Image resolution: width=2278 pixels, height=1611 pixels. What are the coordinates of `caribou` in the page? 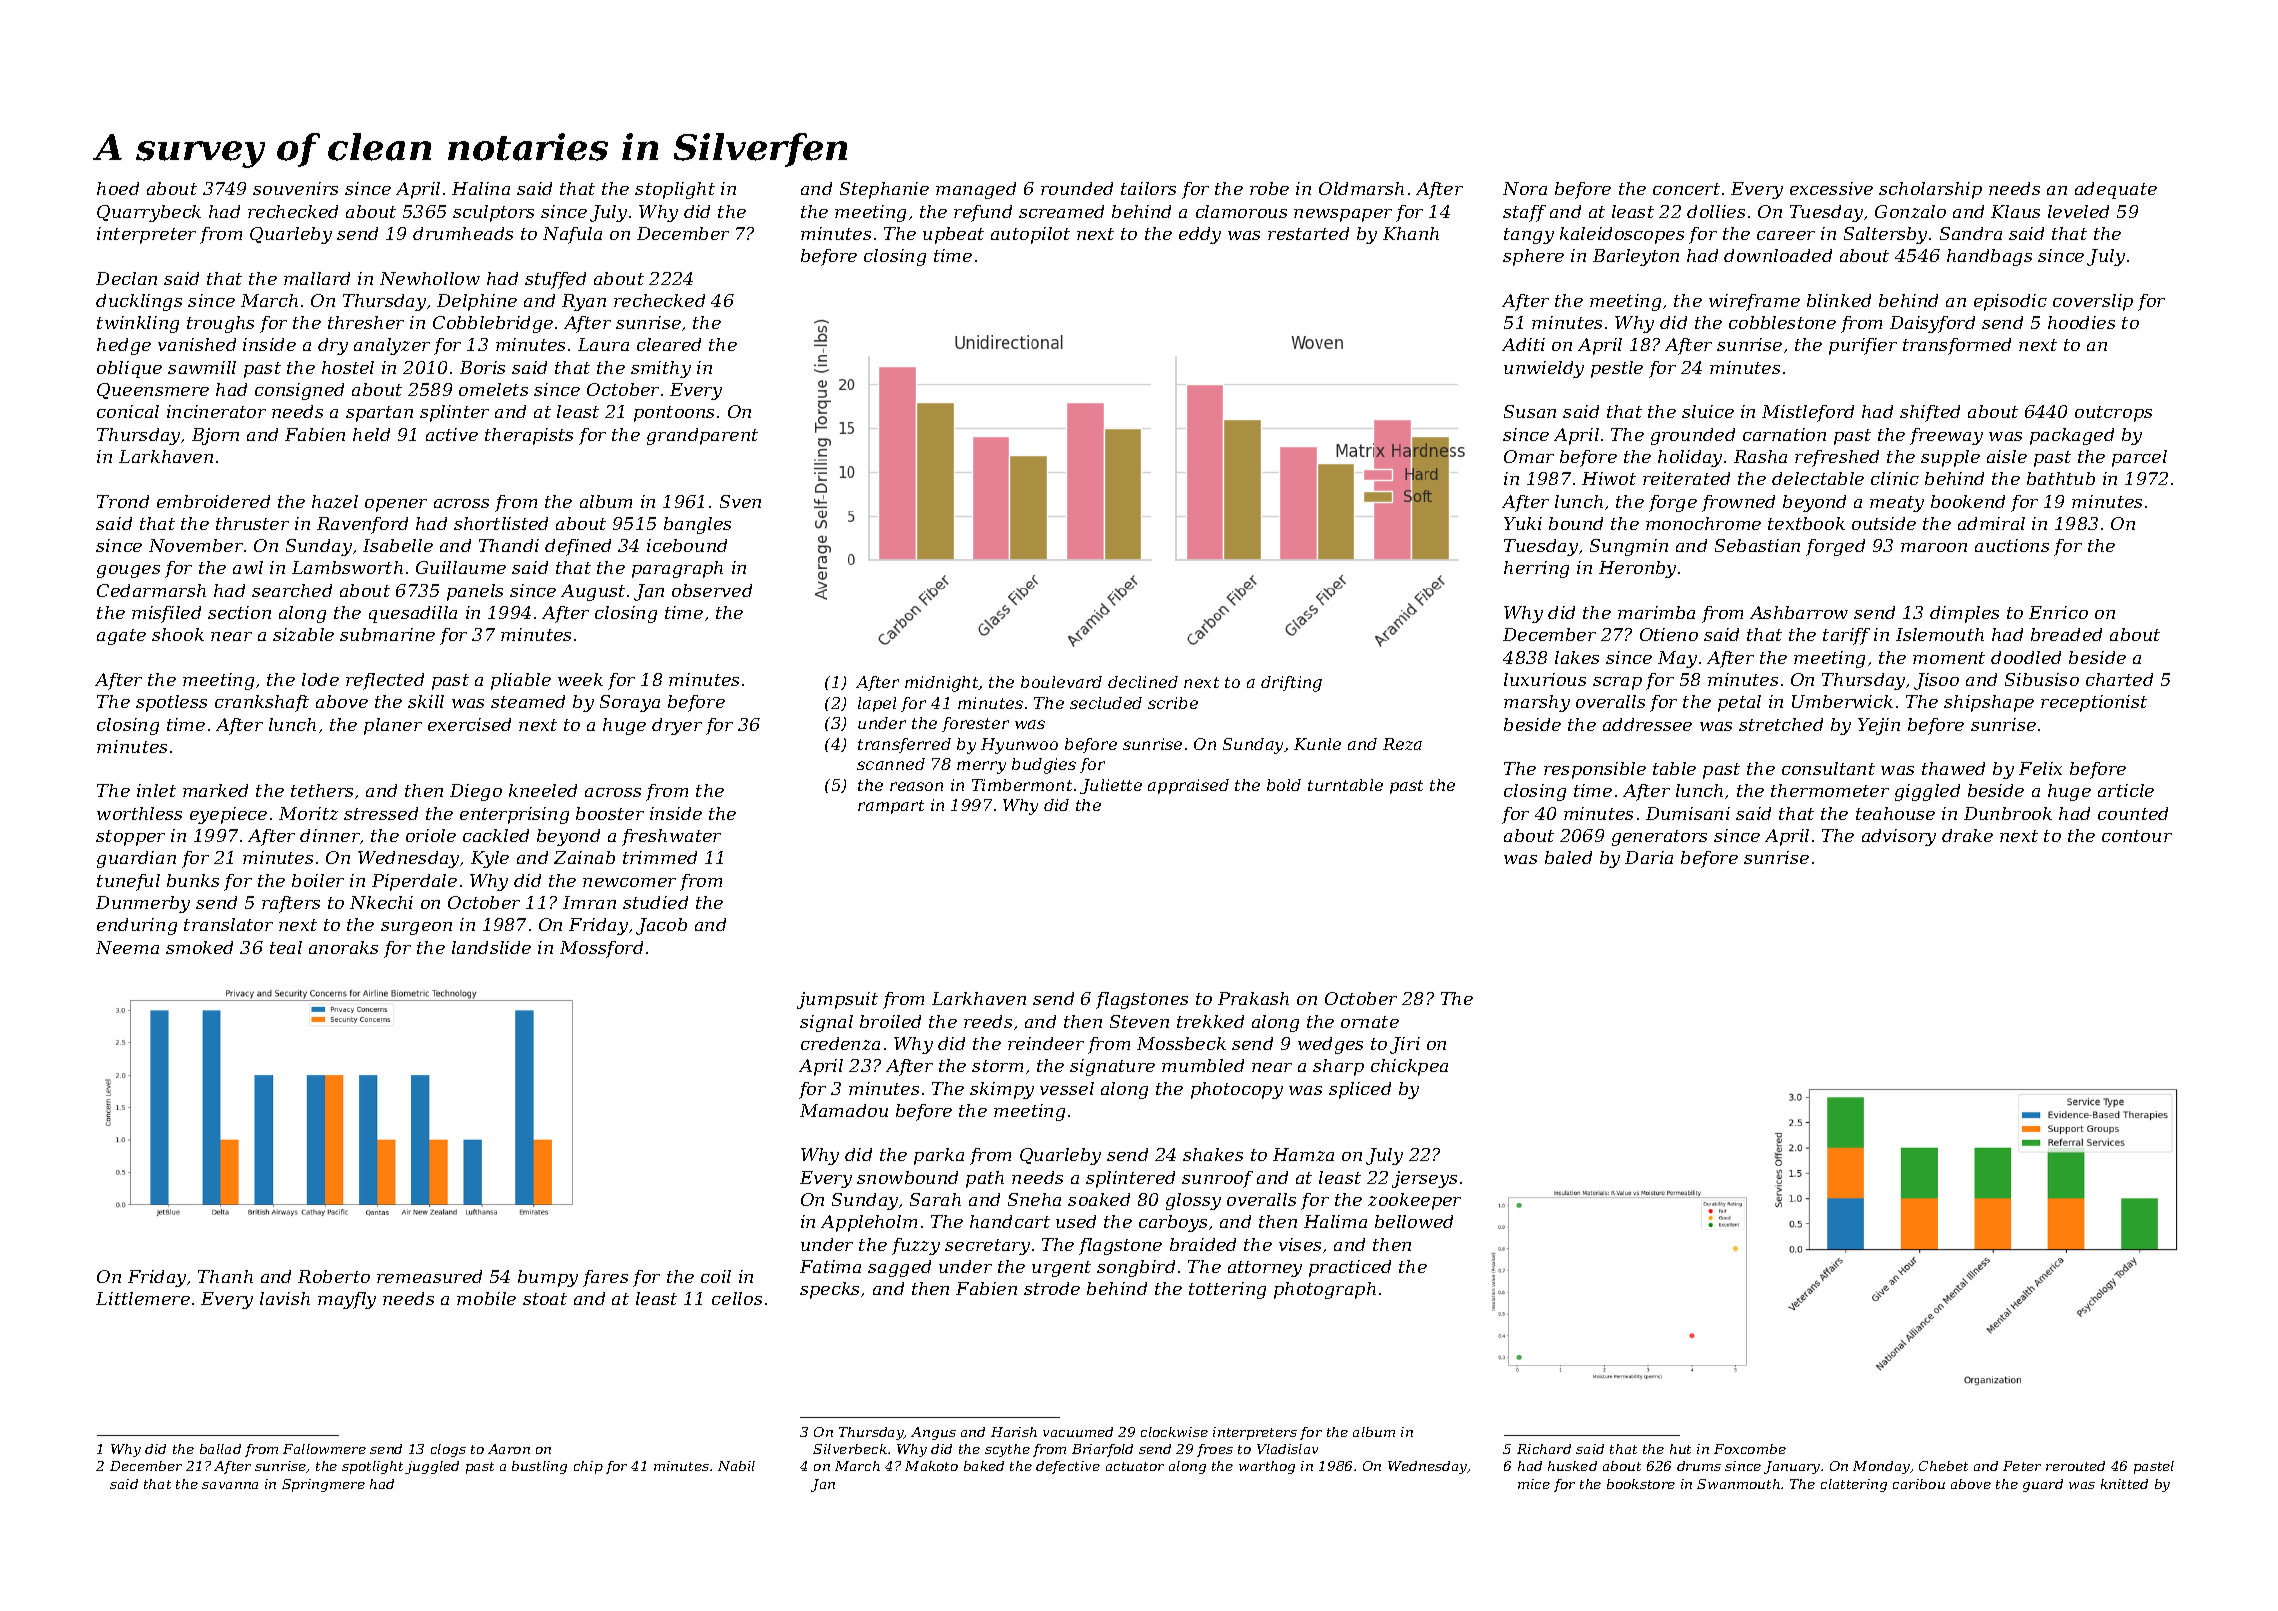 It's located at (1919, 1484).
